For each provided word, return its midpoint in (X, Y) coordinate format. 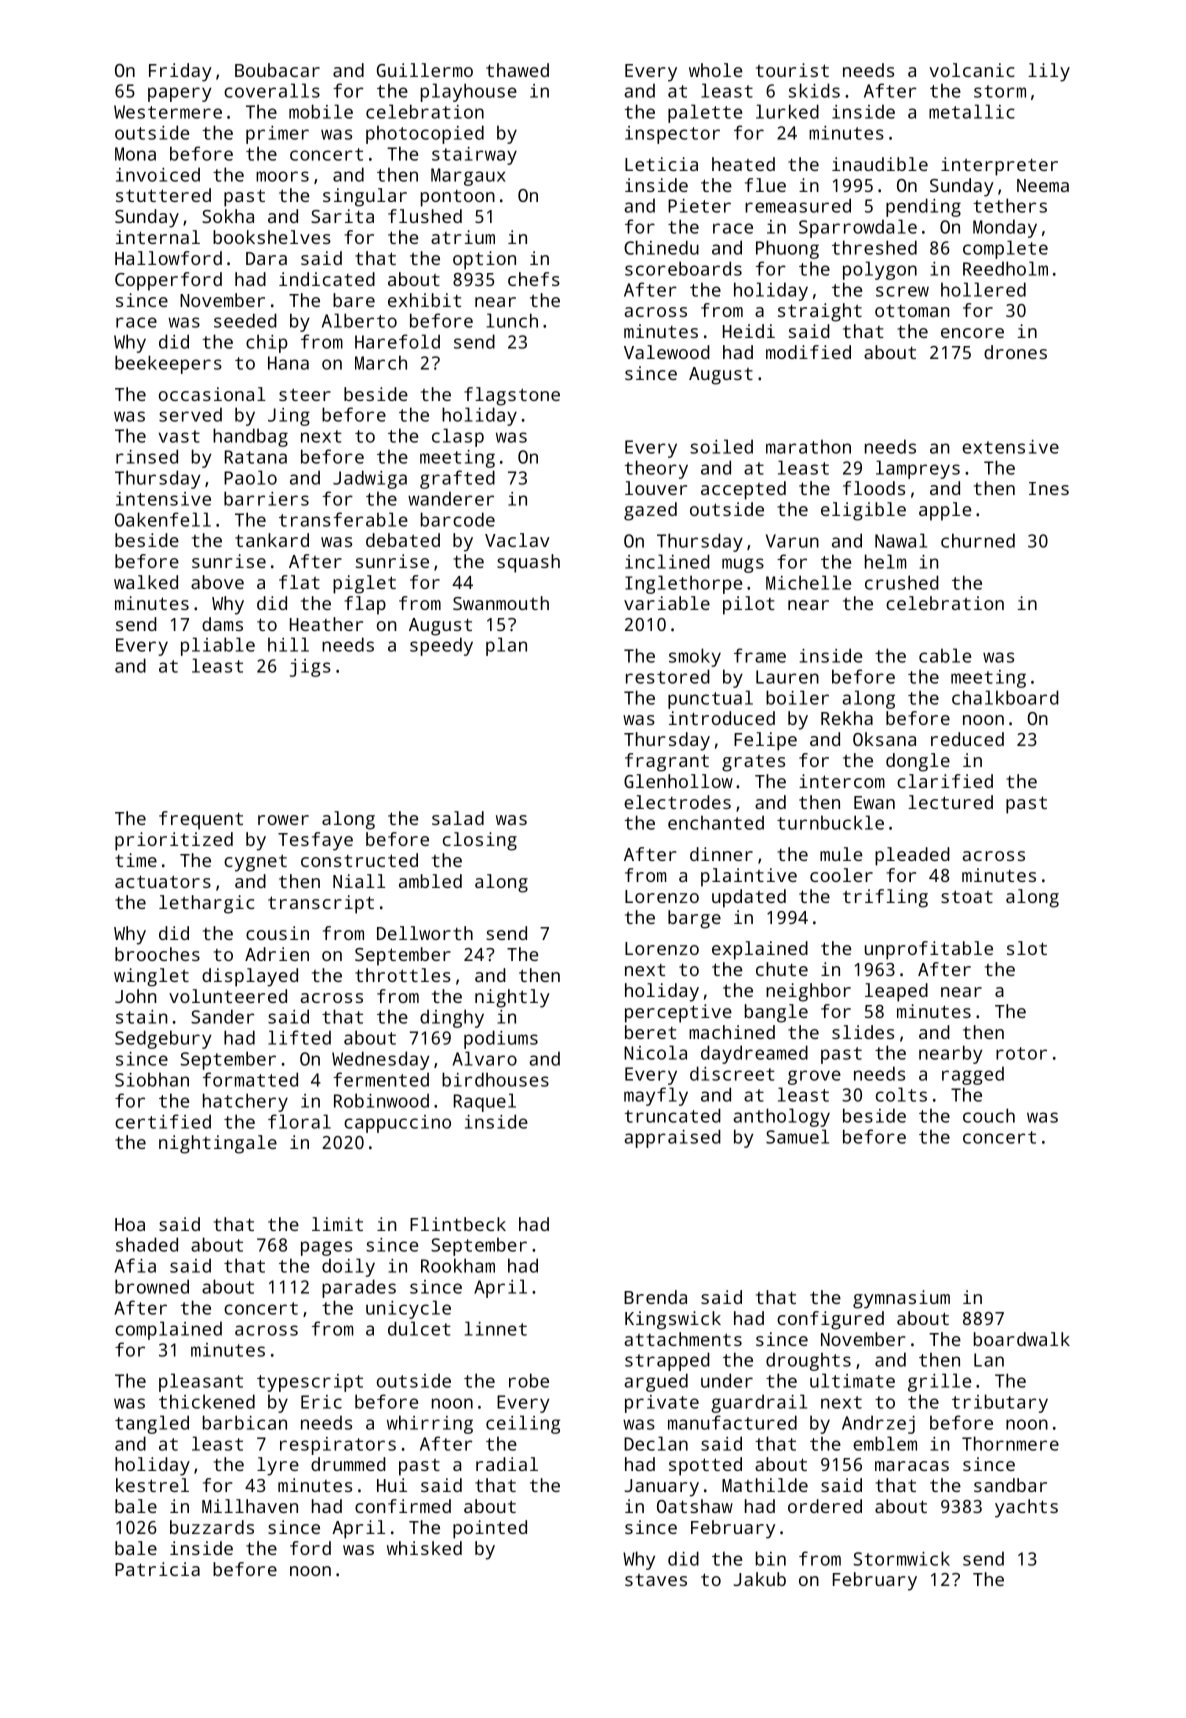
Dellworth (425, 933)
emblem (885, 1443)
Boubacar (277, 70)
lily (1049, 72)
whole (715, 70)
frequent (201, 820)
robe (529, 1380)
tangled (152, 1424)
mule (841, 854)
